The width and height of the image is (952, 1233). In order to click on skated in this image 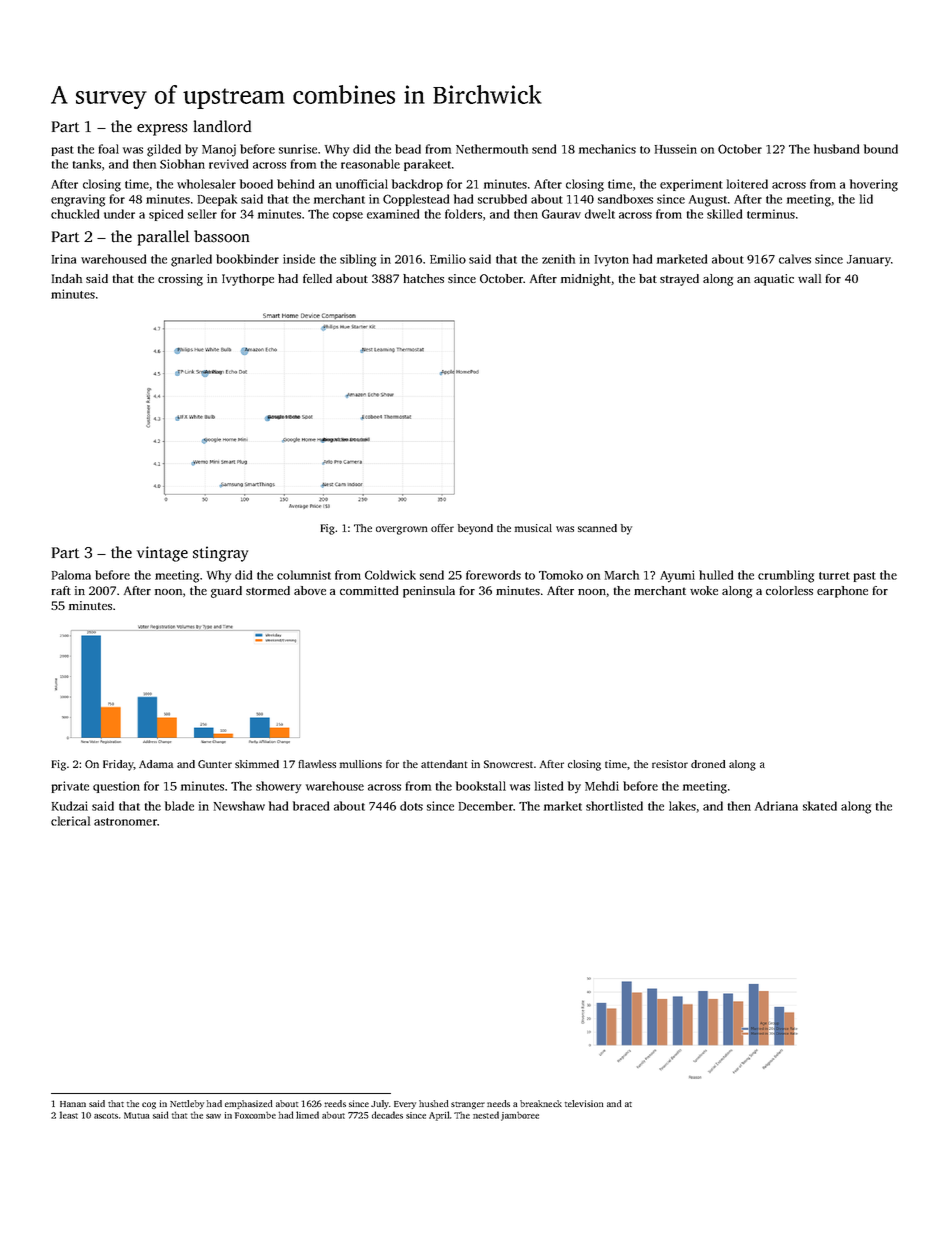, I will do `click(820, 806)`.
